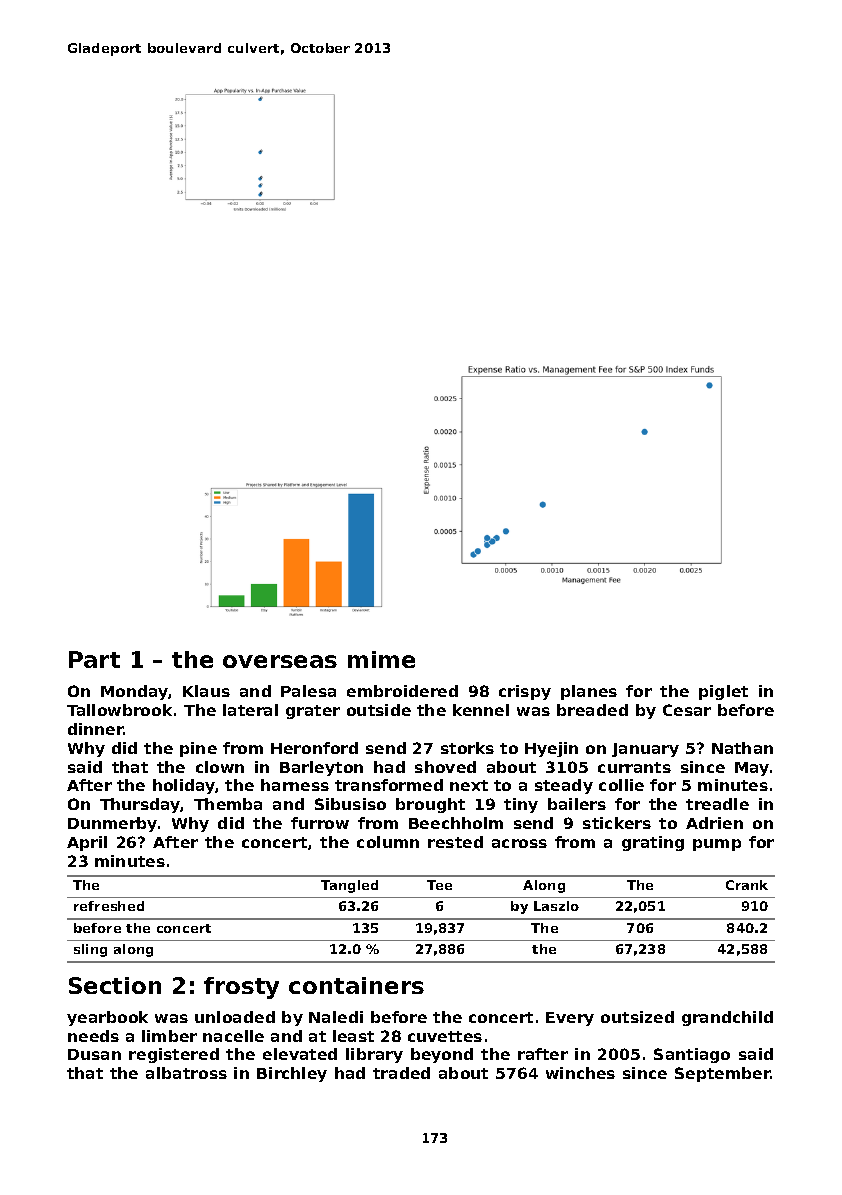 The height and width of the screenshot is (1195, 842). What do you see at coordinates (112, 824) in the screenshot?
I see `Dunmerby` at bounding box center [112, 824].
